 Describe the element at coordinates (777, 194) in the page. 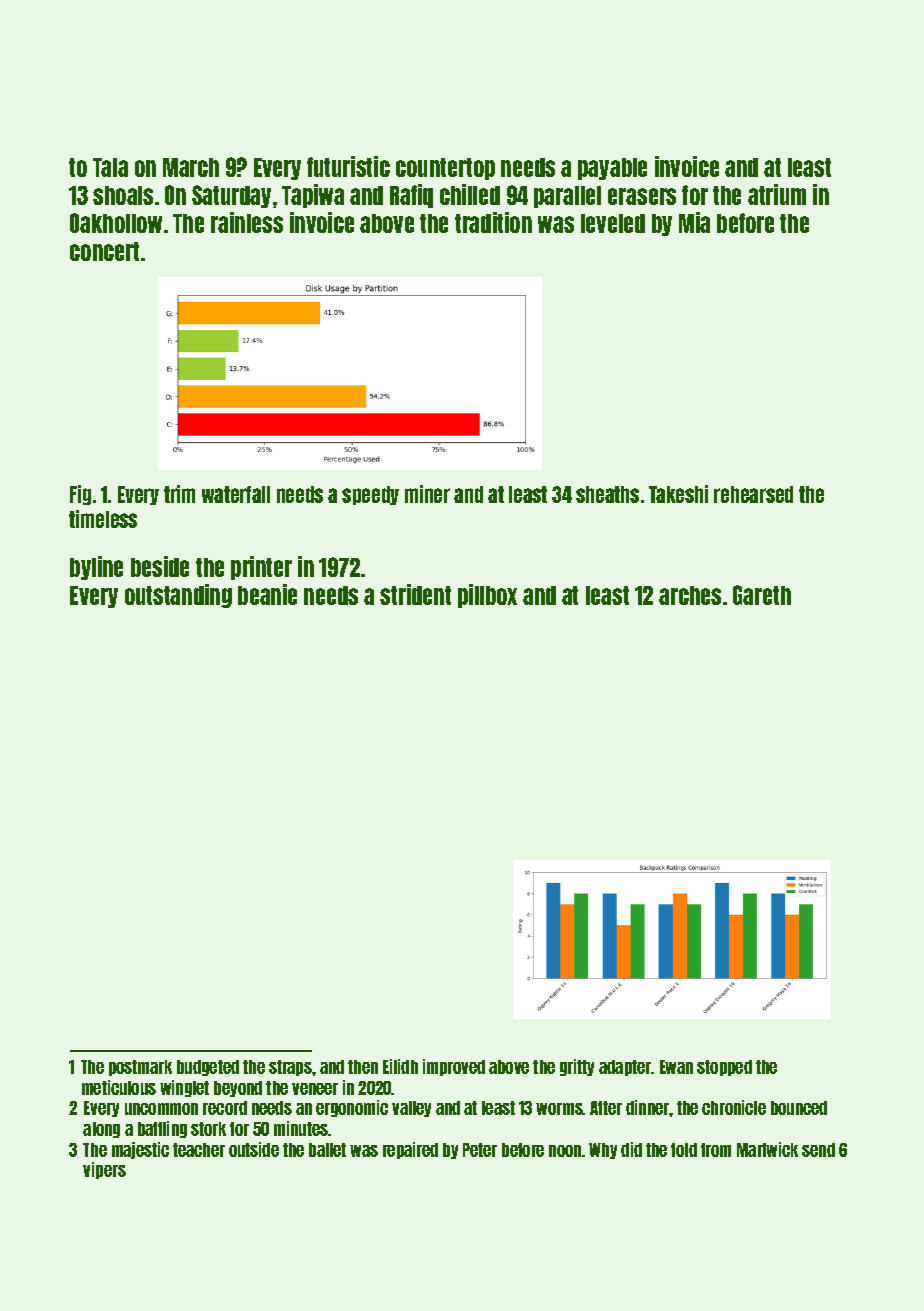

I see `atrium` at that location.
